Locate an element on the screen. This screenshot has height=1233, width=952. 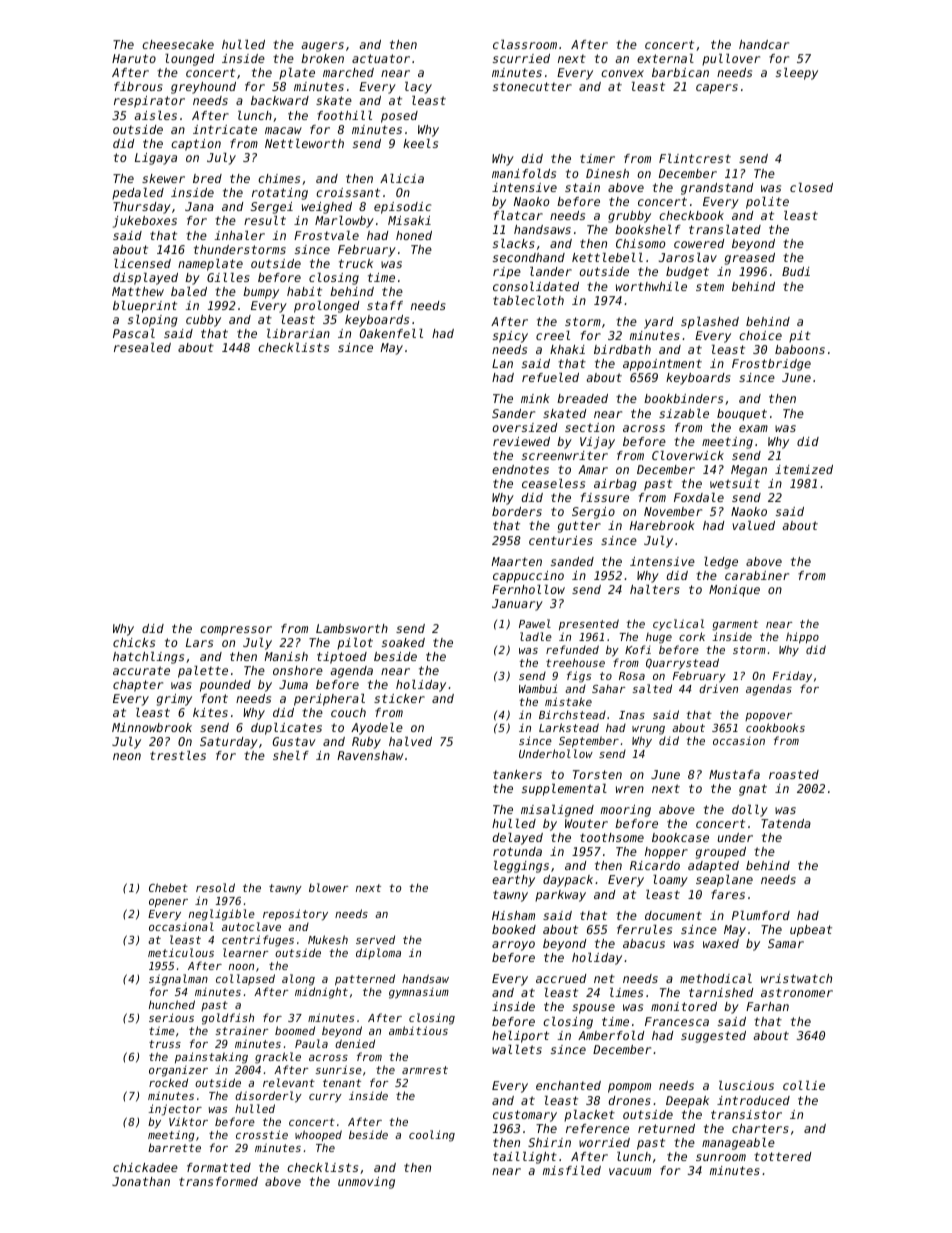
Lars is located at coordinates (199, 642).
